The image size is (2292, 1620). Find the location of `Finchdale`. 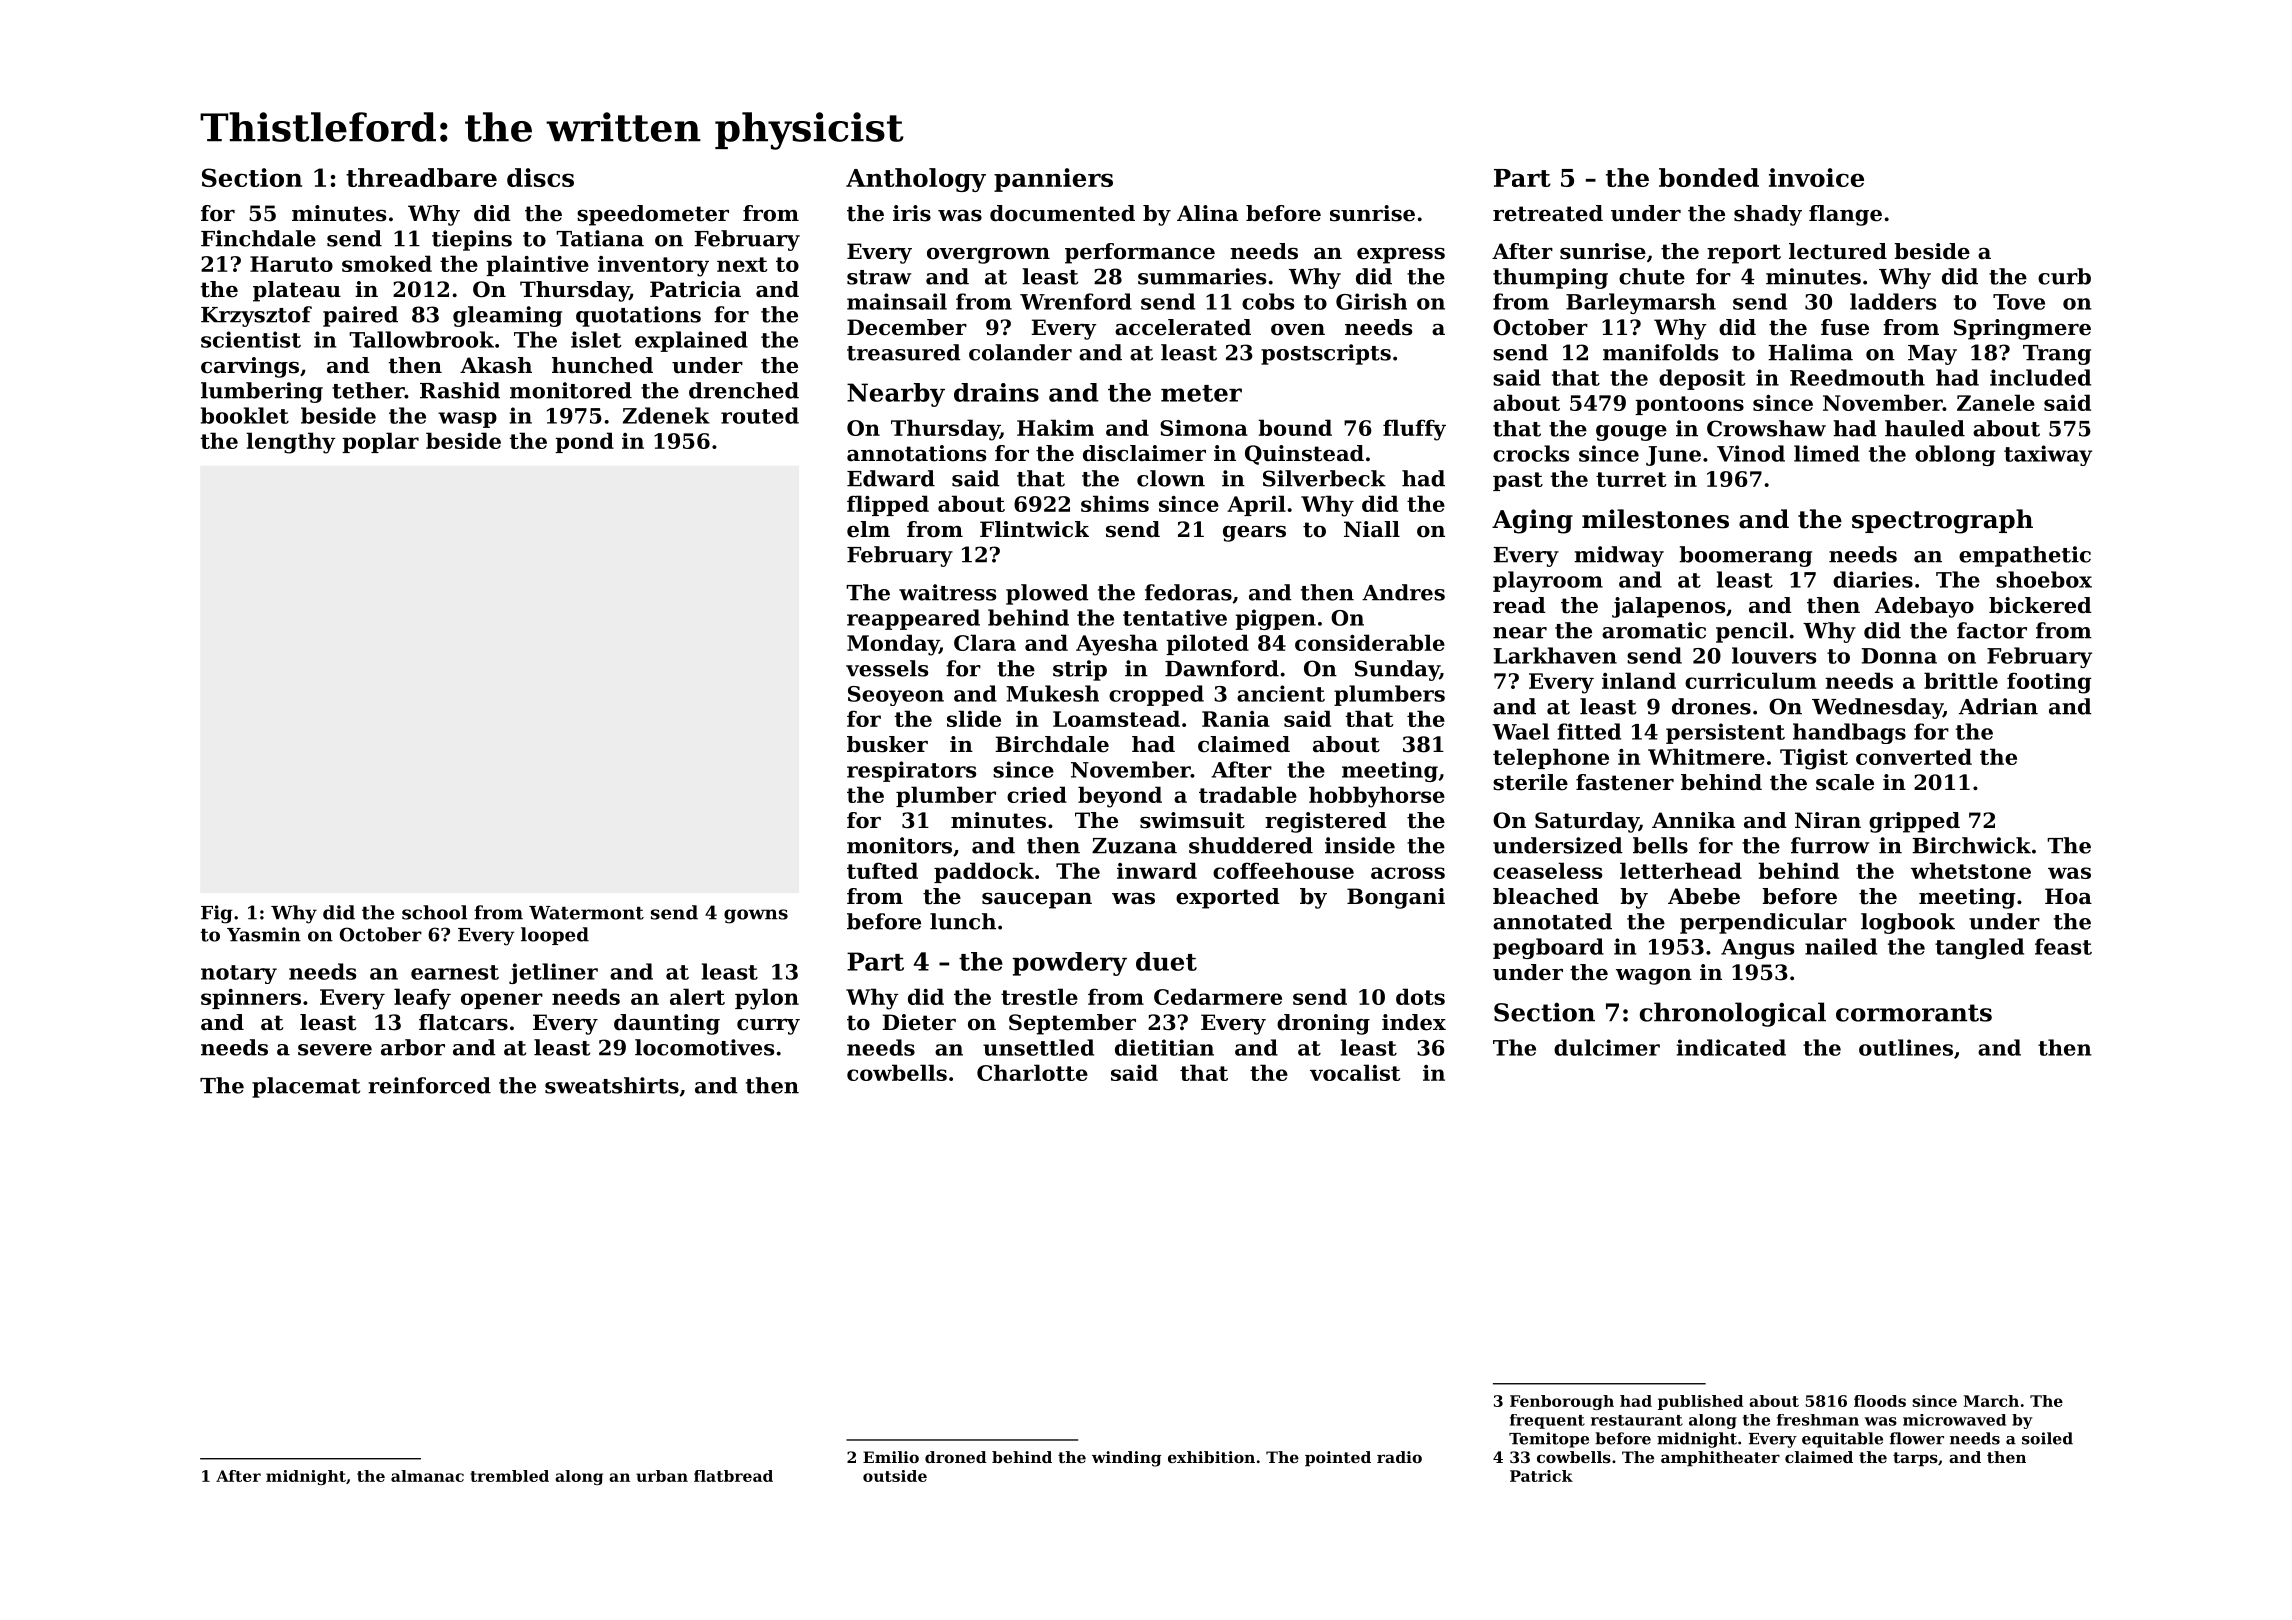

Finchdale is located at coordinates (258, 238).
